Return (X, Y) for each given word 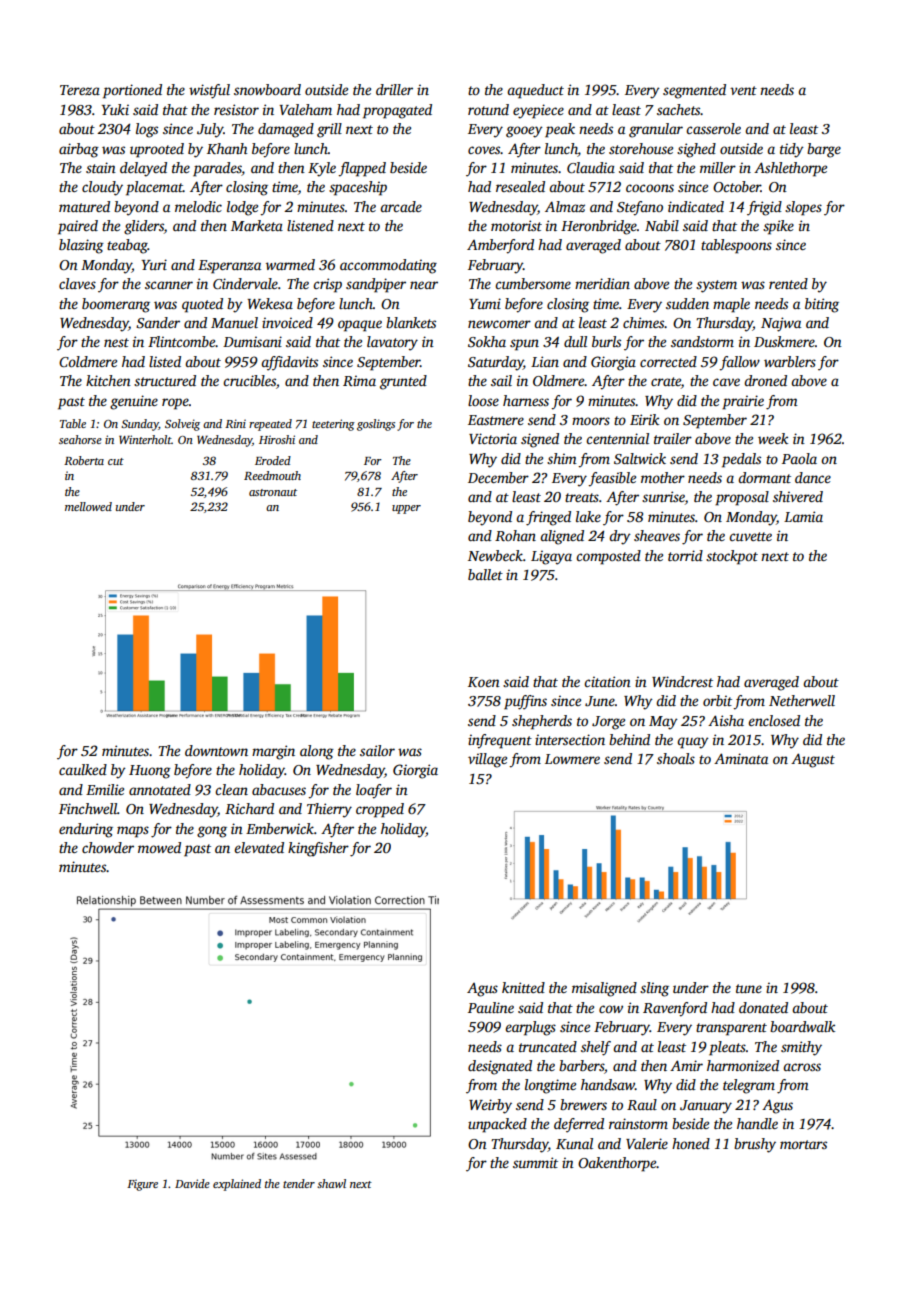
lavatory (392, 343)
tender (299, 1183)
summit (535, 1162)
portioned (132, 91)
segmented (694, 91)
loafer (374, 791)
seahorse (80, 439)
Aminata (741, 758)
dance (813, 477)
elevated (259, 847)
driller (394, 89)
